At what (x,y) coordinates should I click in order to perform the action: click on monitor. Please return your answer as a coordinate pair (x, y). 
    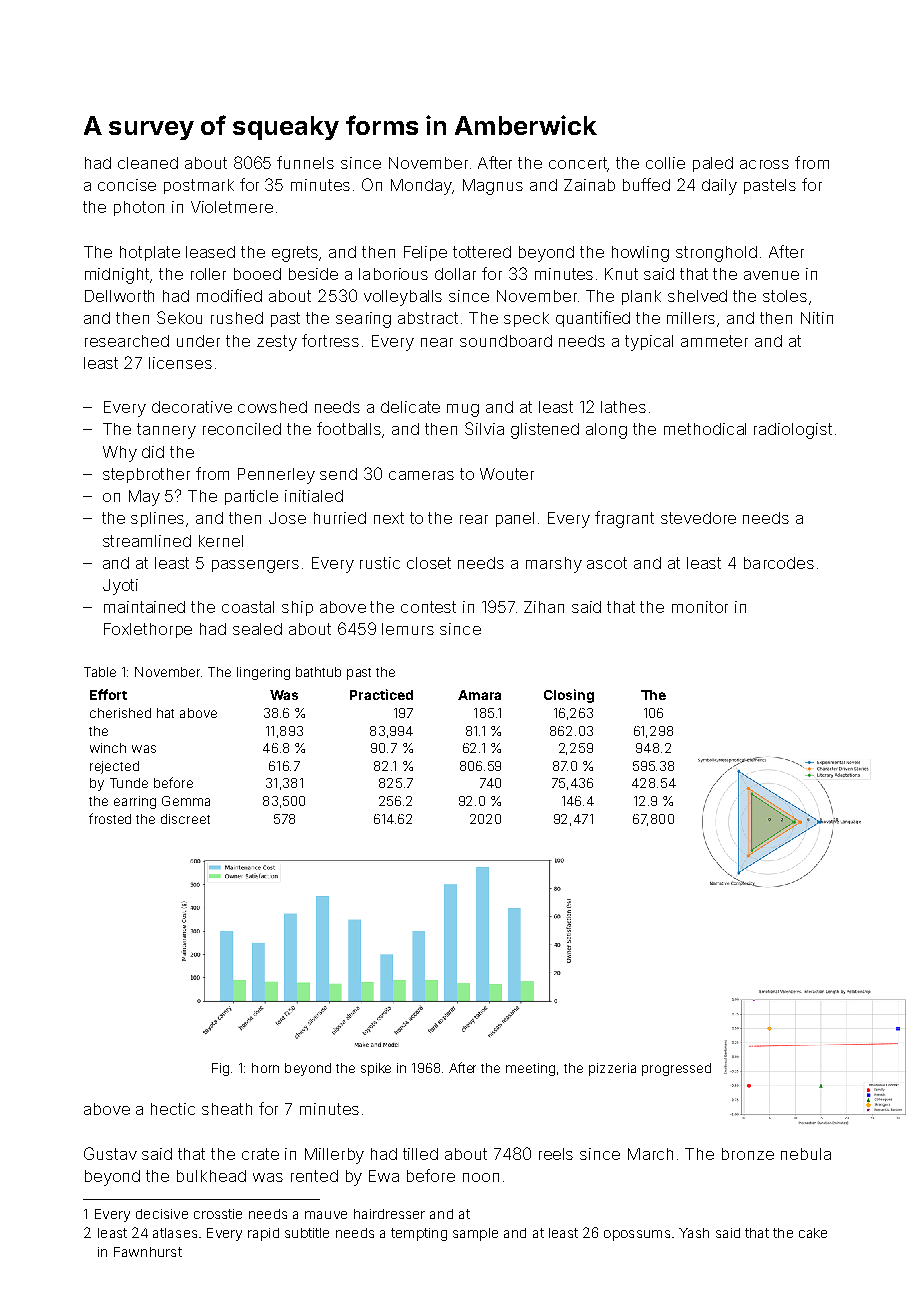
    Looking at the image, I should click on (700, 607).
